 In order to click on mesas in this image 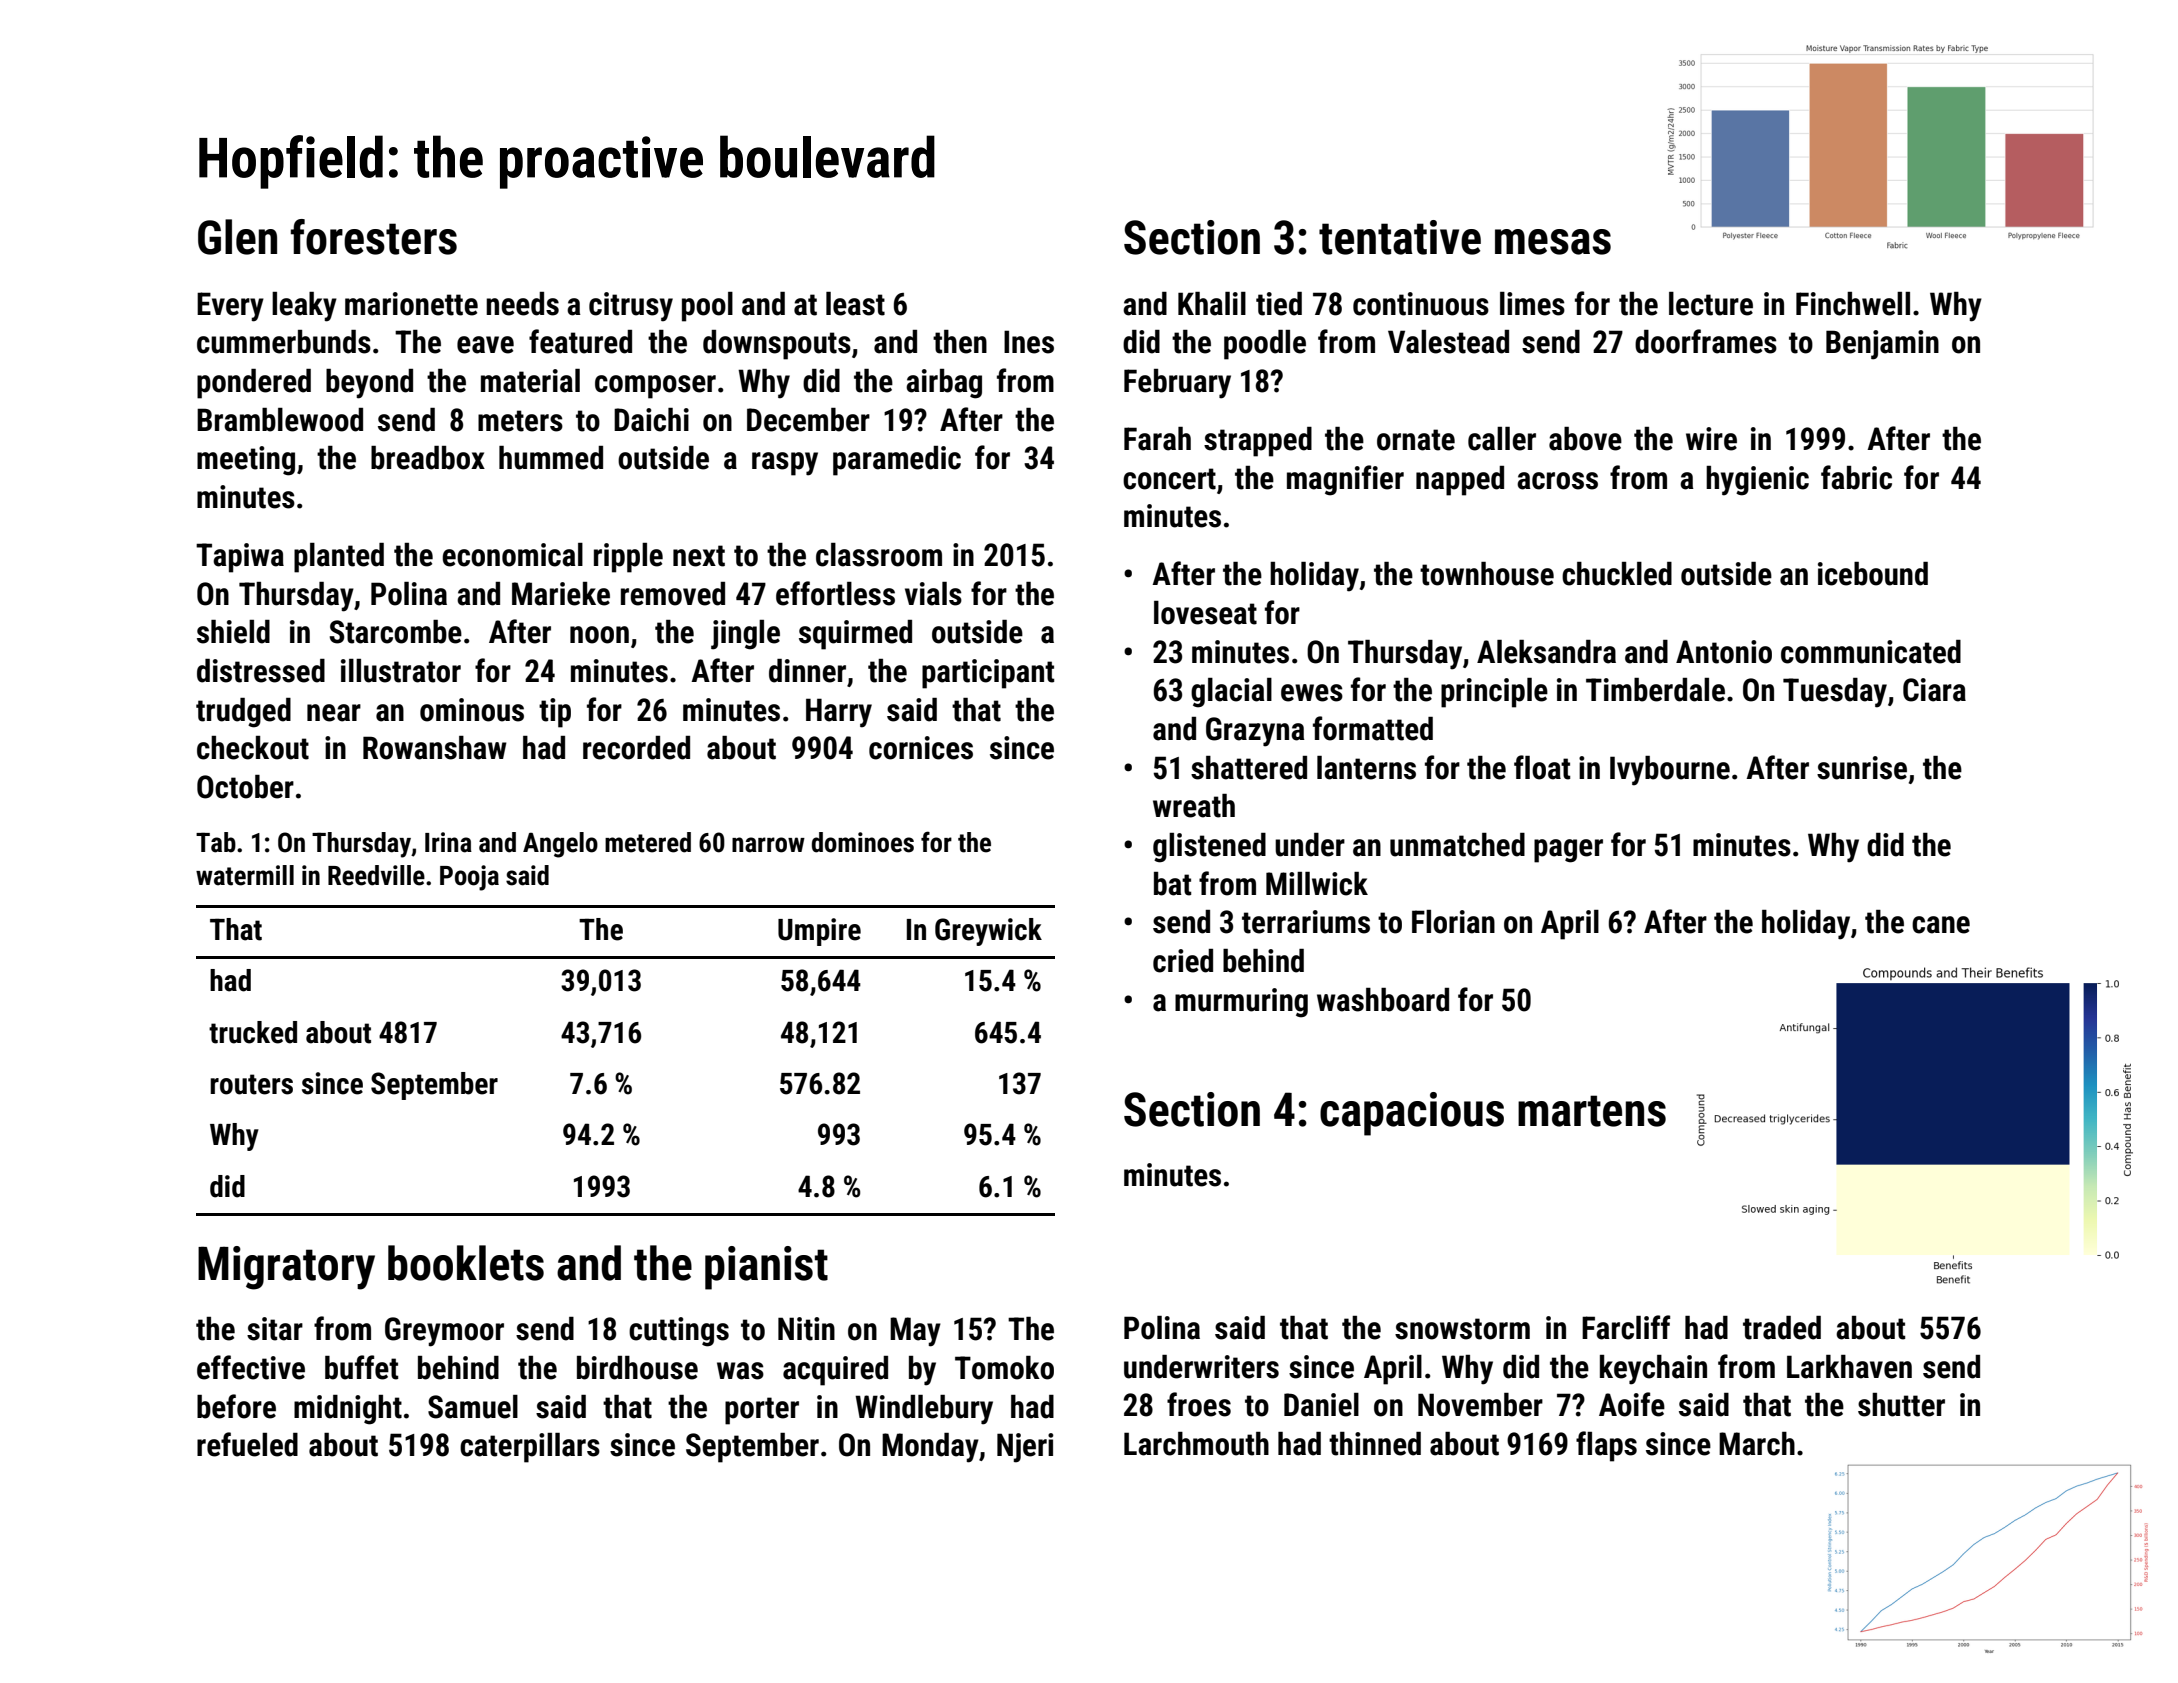, I will do `click(1553, 242)`.
